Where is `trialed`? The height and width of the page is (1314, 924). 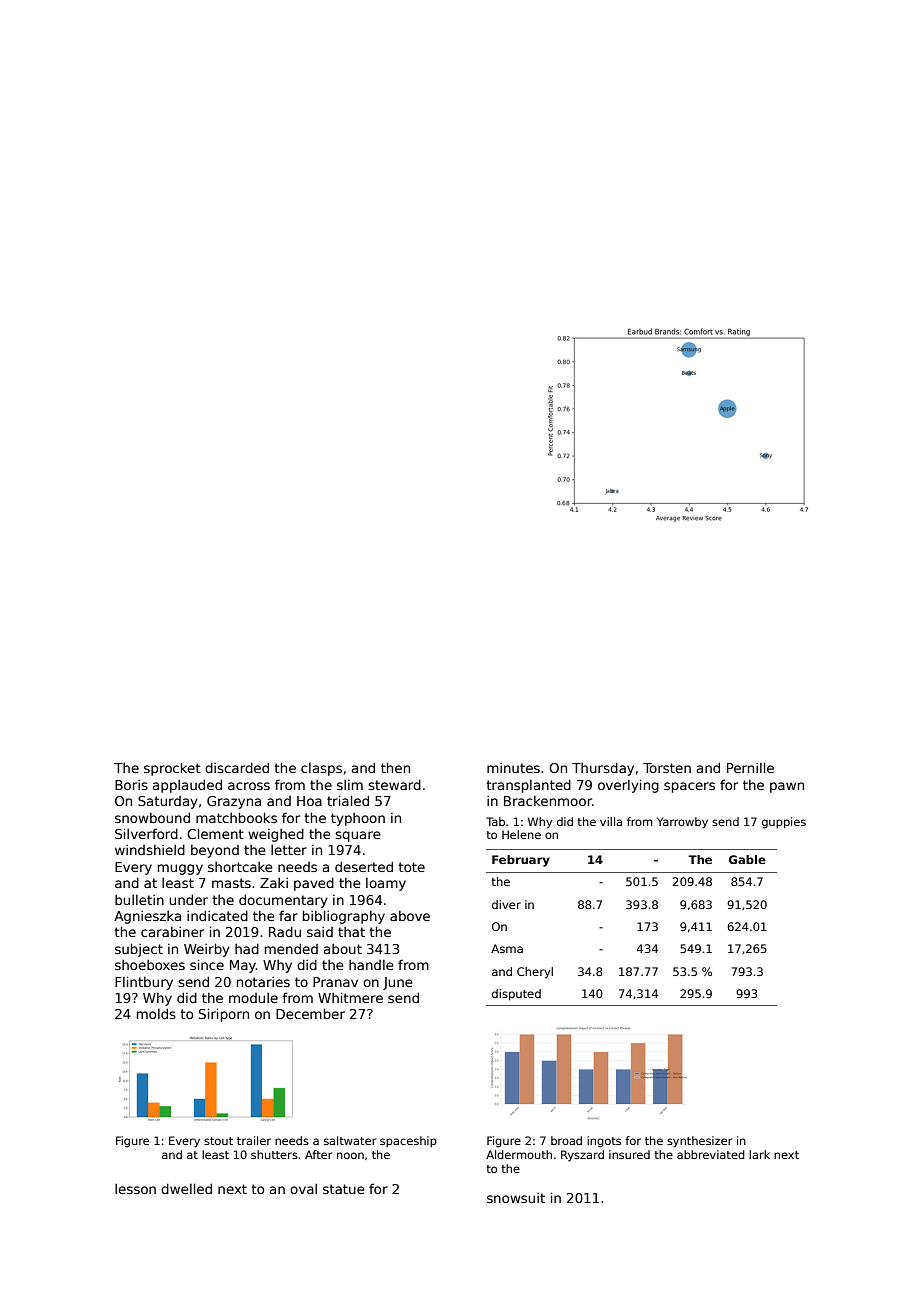 trialed is located at coordinates (348, 800).
